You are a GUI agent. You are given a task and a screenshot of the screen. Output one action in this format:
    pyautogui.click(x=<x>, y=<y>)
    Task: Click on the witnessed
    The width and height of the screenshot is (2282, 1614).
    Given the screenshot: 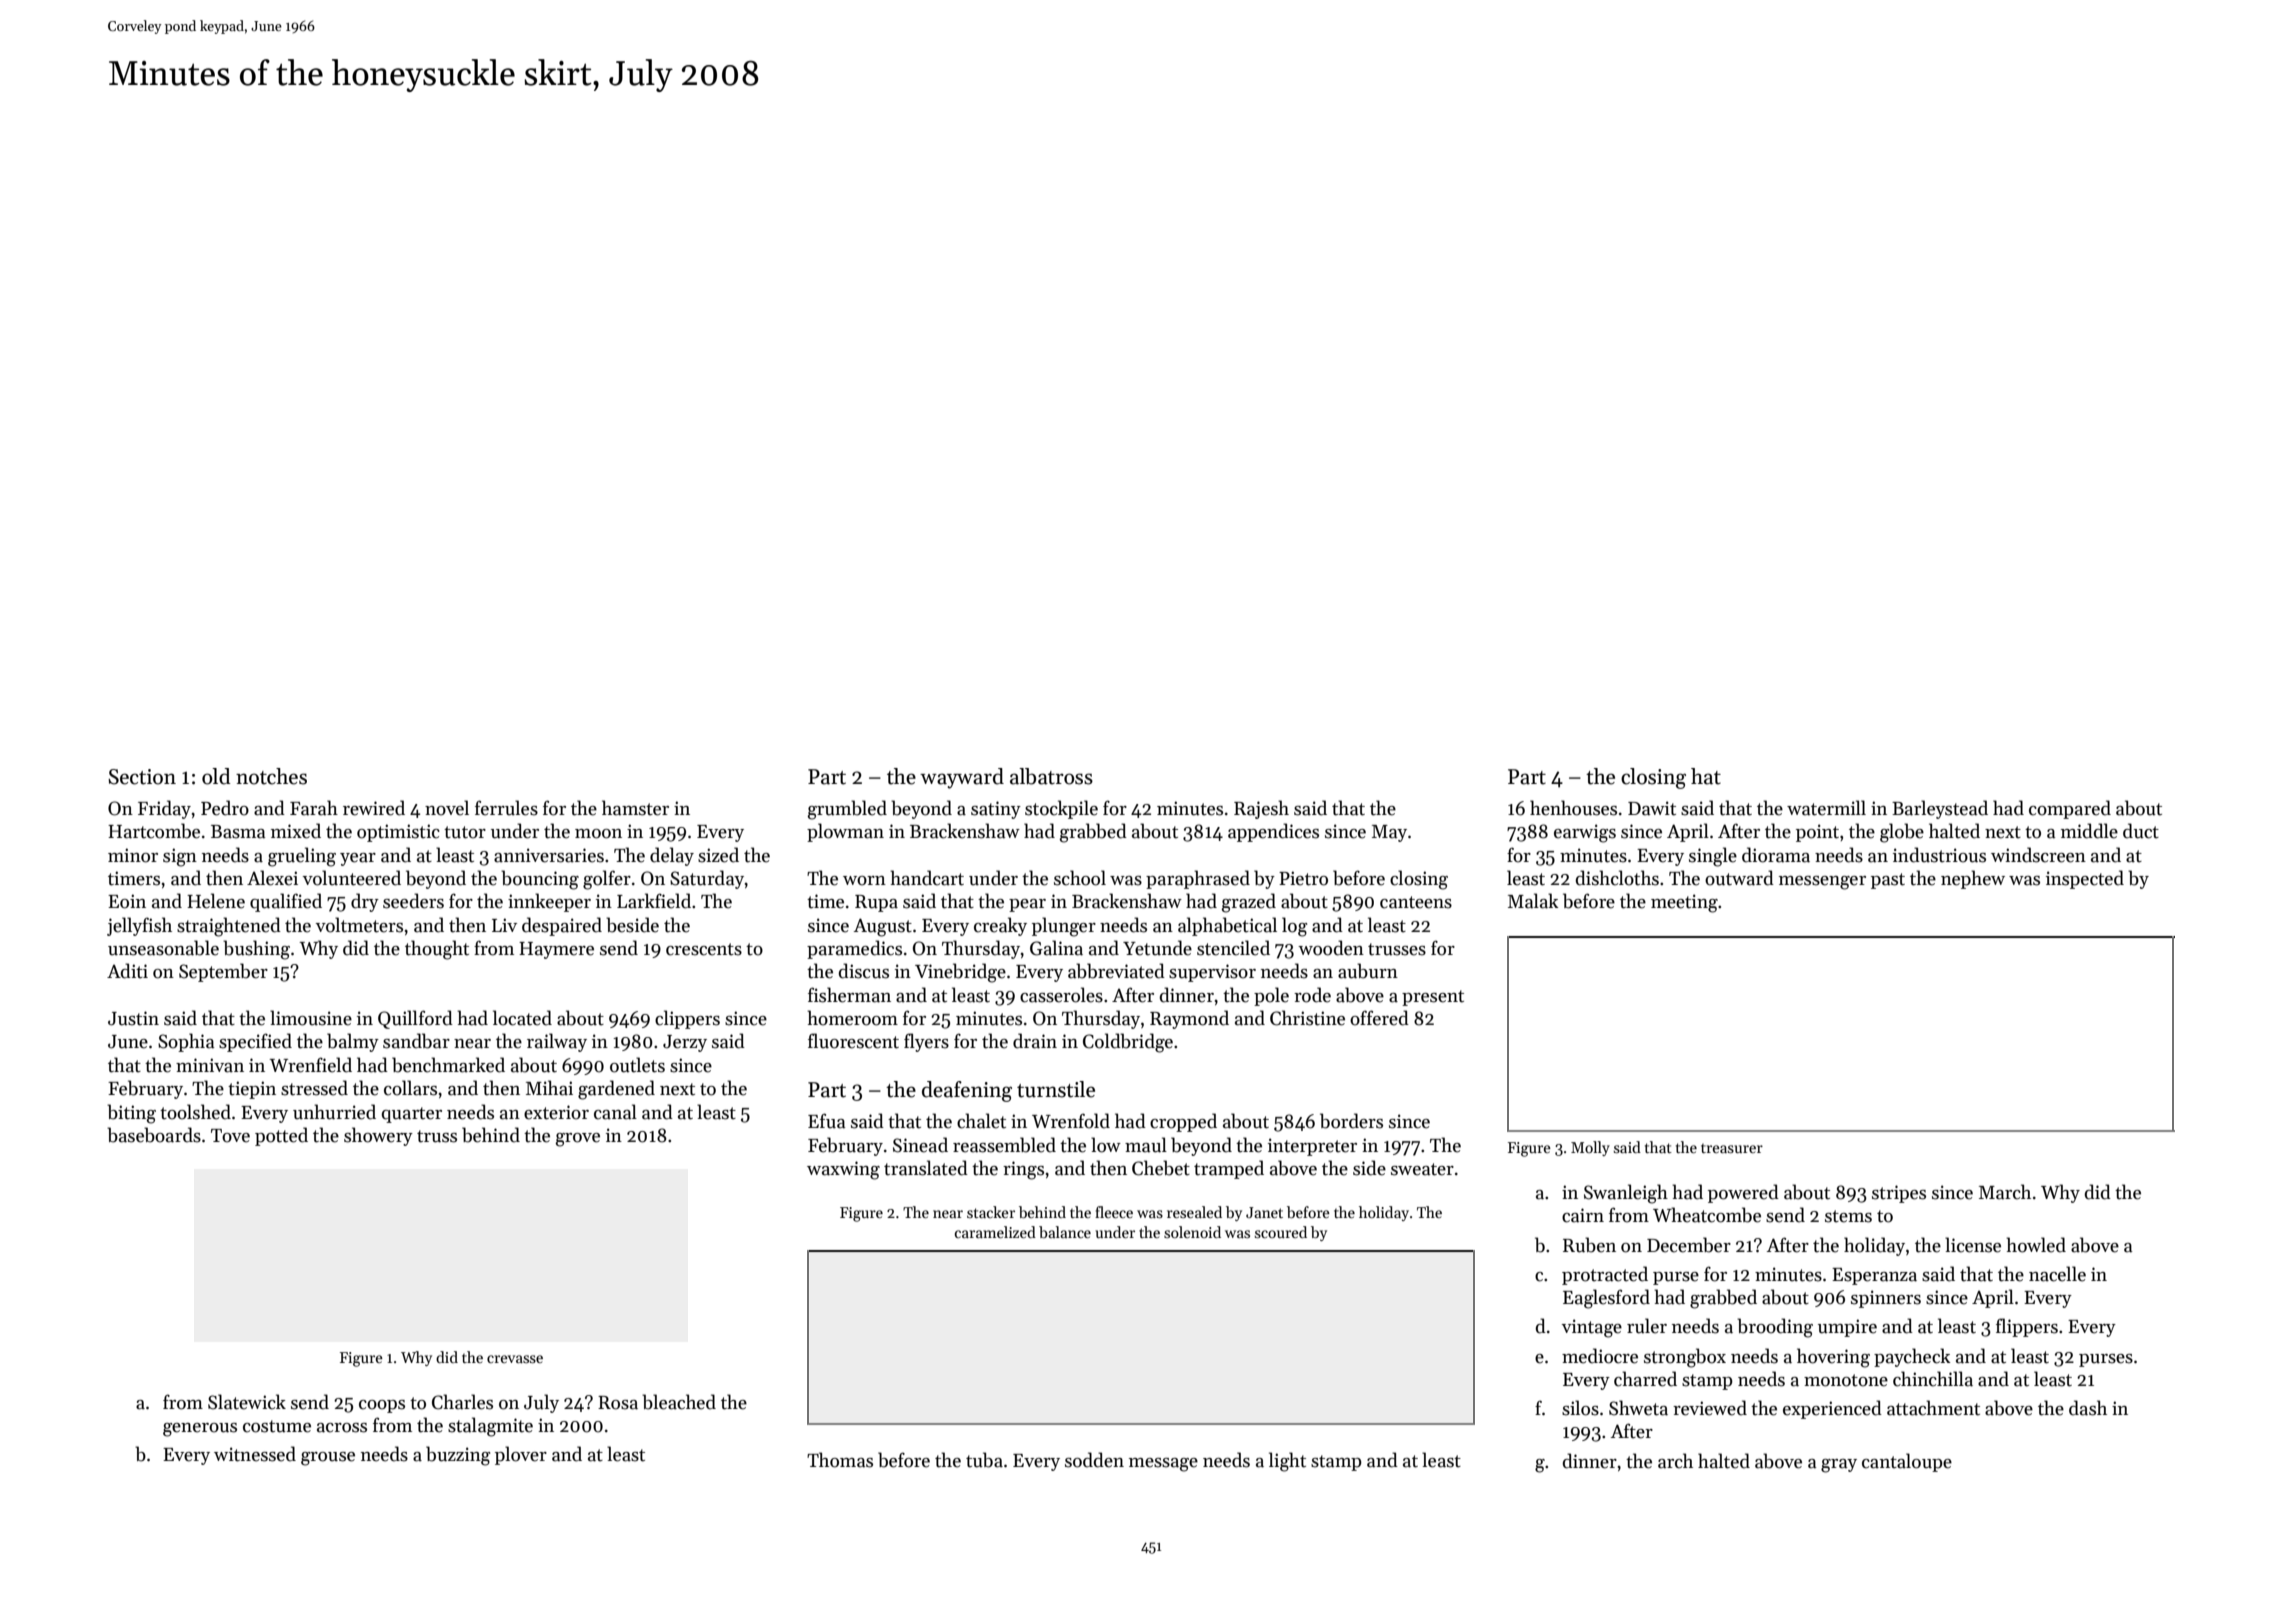 What is the action you would take?
    pyautogui.click(x=255, y=1454)
